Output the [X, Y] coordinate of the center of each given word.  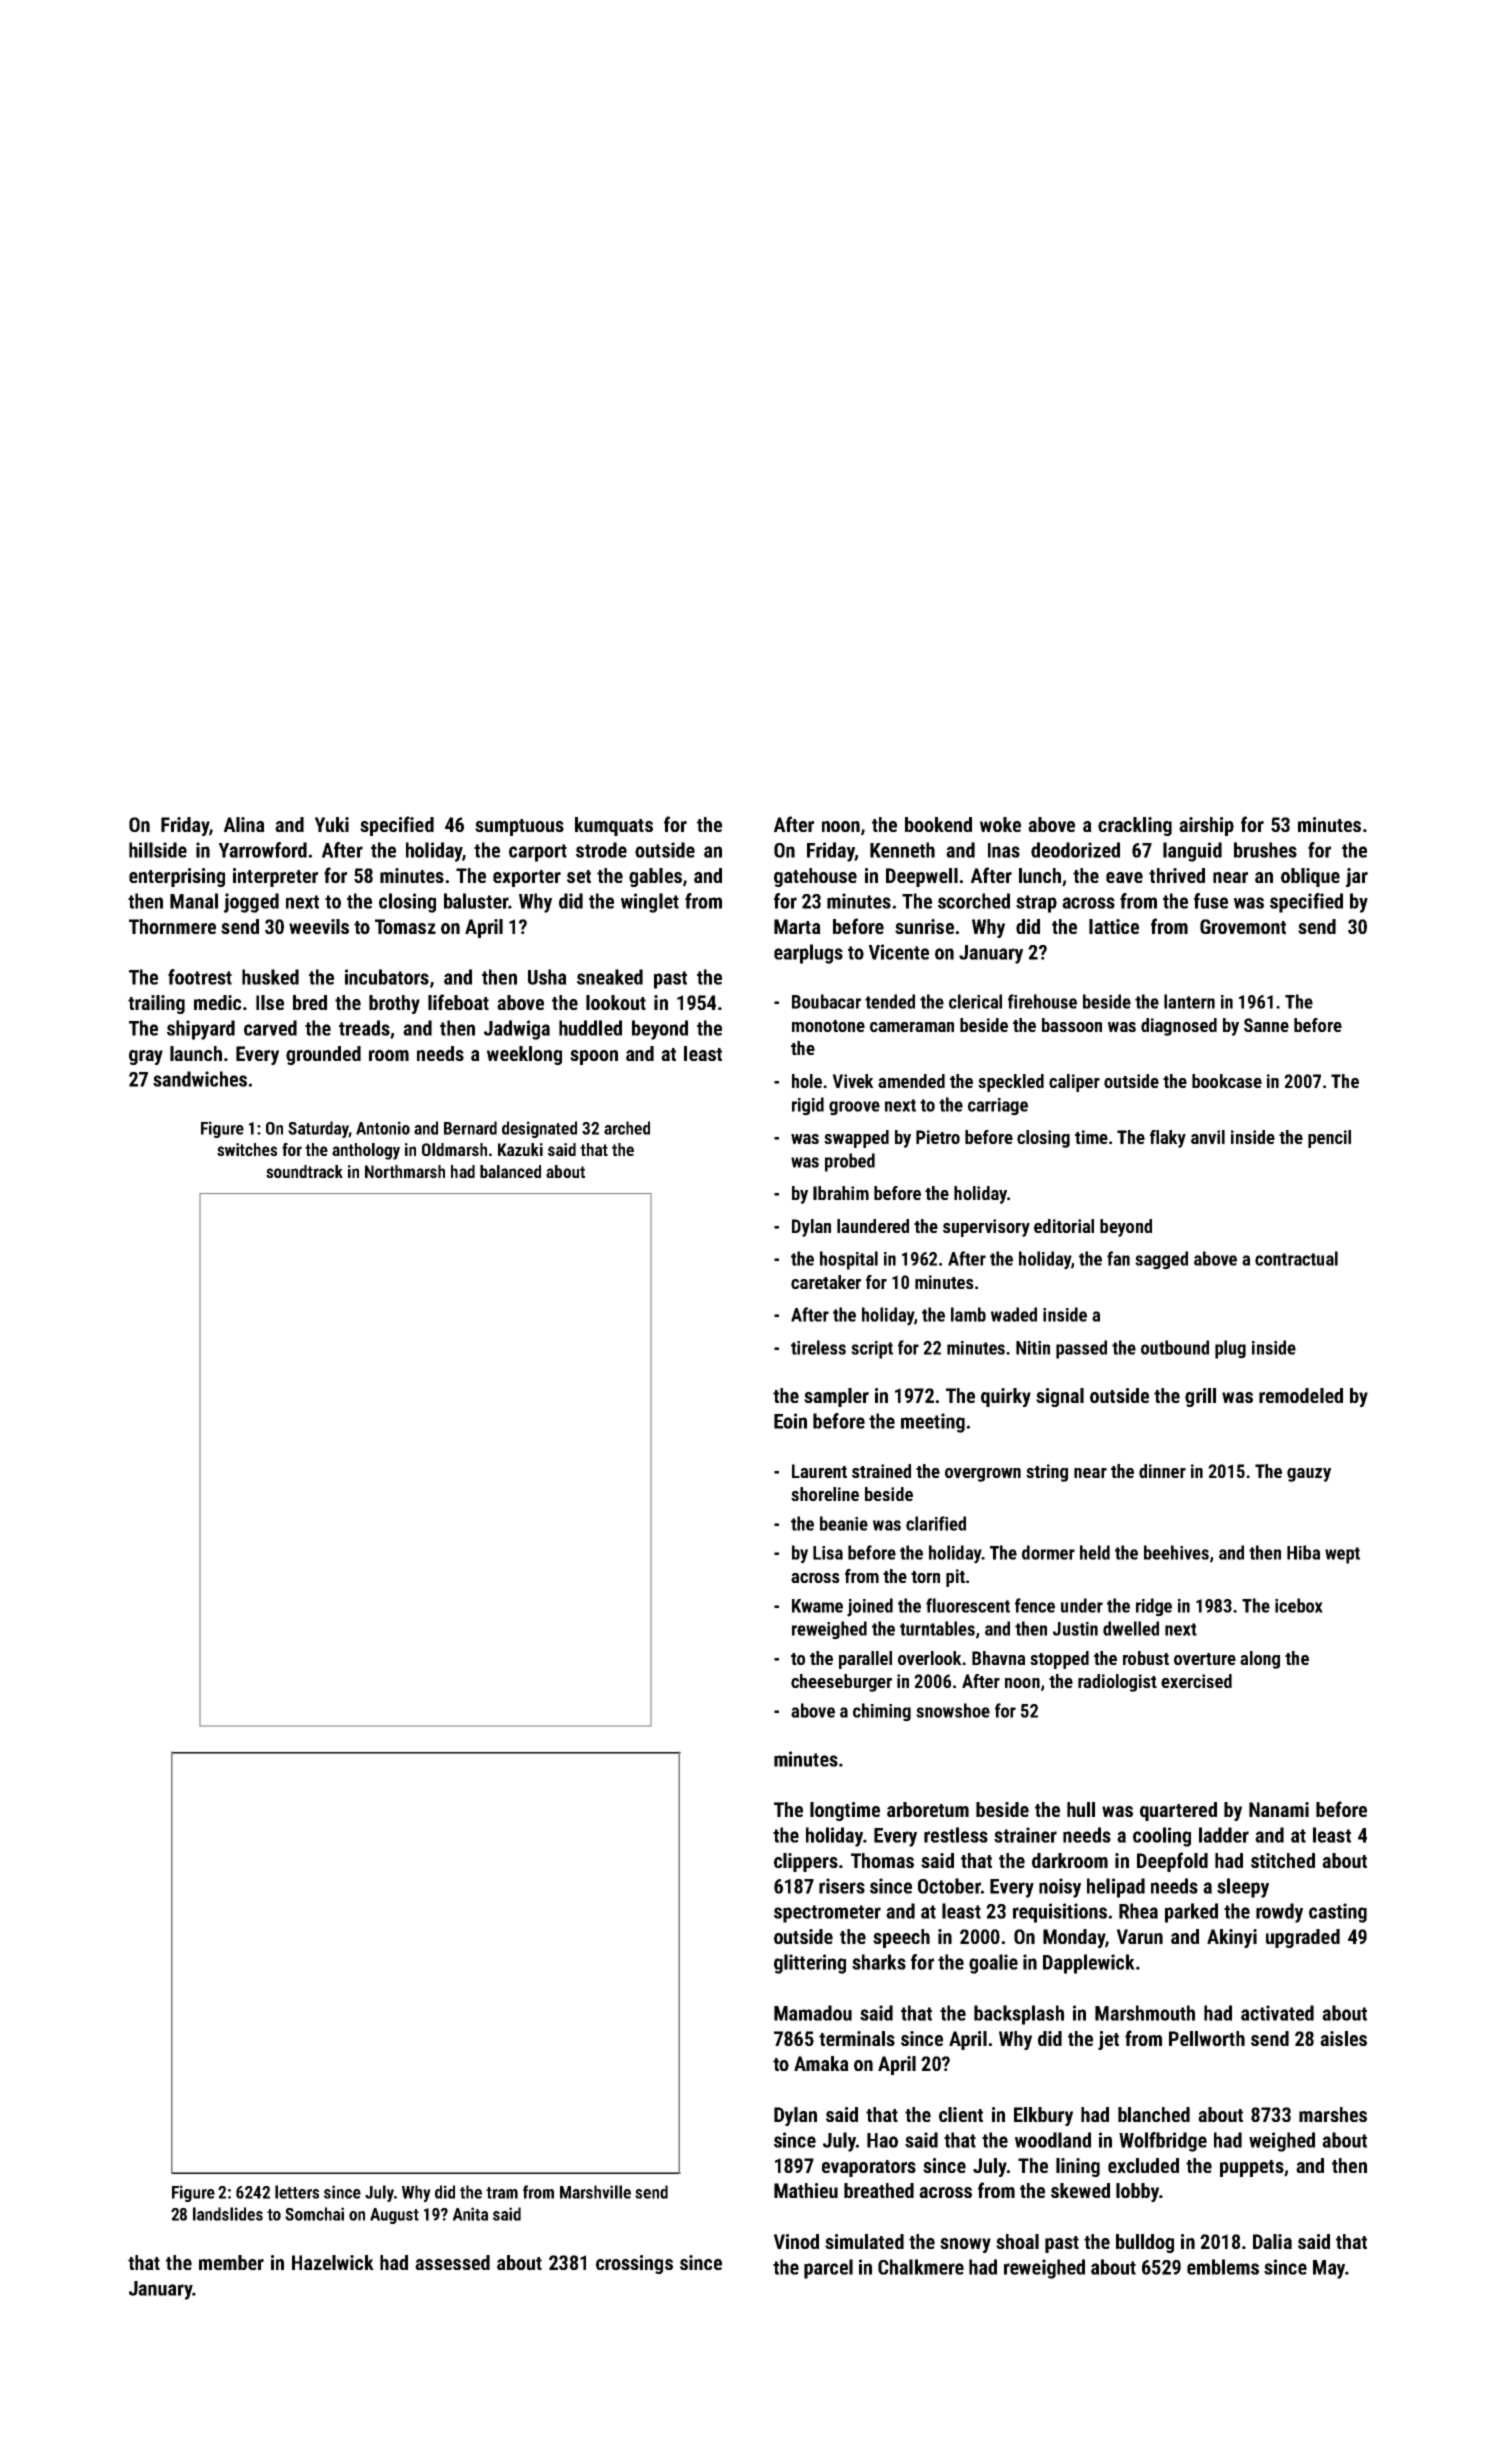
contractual [1296, 1258]
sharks [879, 1962]
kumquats [614, 826]
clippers [806, 1862]
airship [1206, 826]
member [231, 2262]
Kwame [817, 1606]
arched [627, 1128]
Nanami [1279, 1809]
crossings [634, 2264]
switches [247, 1149]
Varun [1140, 1936]
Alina [244, 824]
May [1329, 2269]
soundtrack [304, 1171]
